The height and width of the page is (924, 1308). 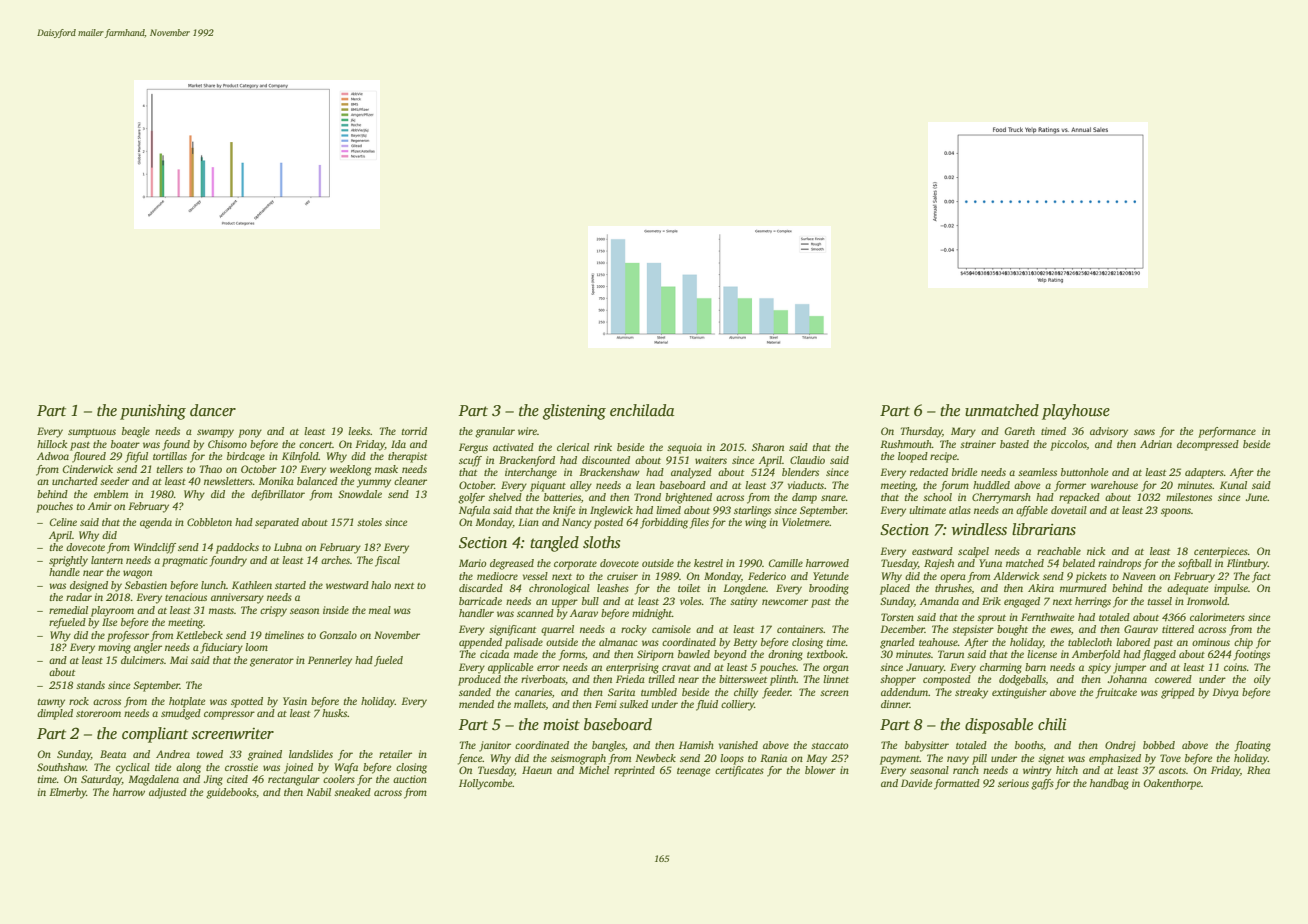 What do you see at coordinates (380, 610) in the page?
I see `meal` at bounding box center [380, 610].
